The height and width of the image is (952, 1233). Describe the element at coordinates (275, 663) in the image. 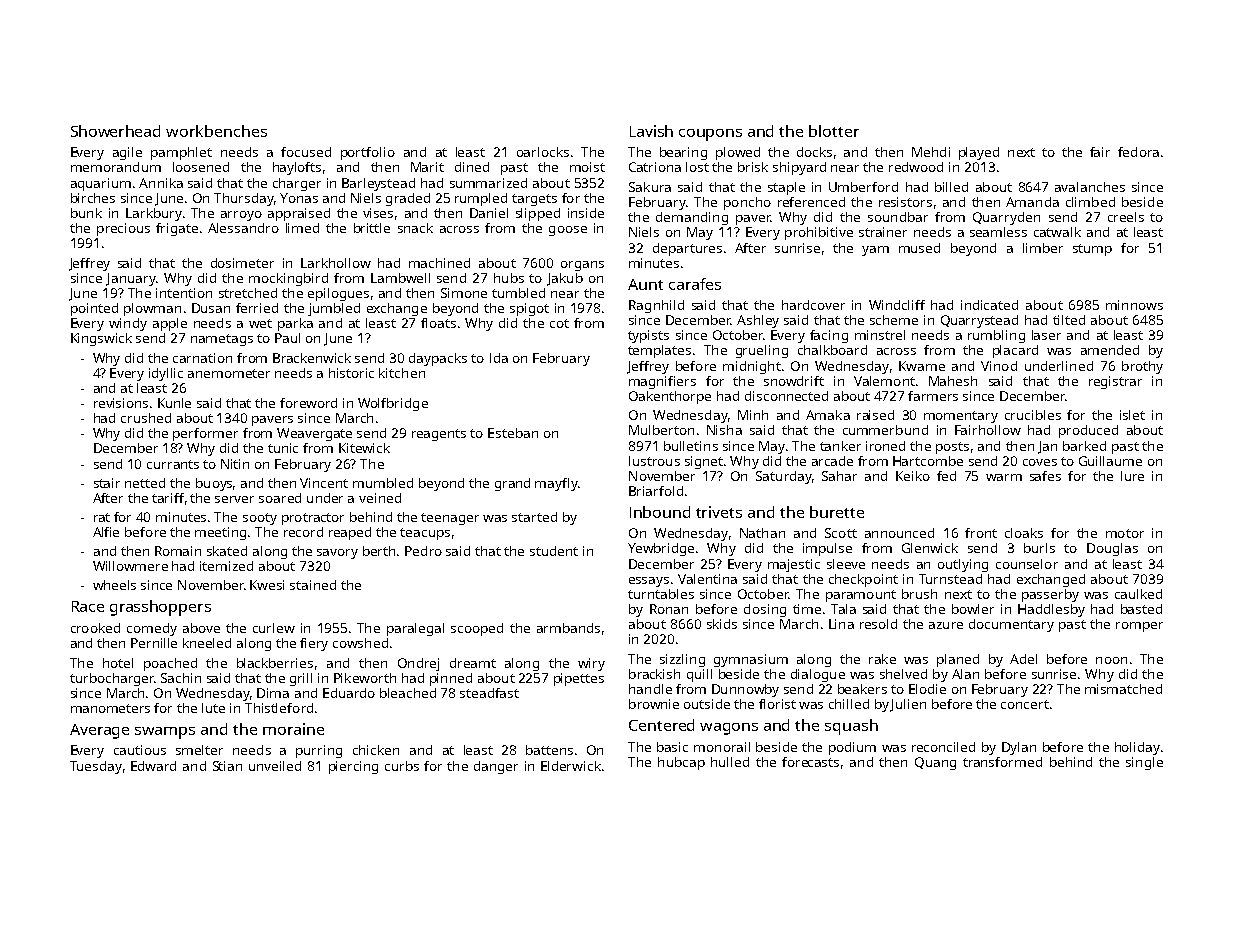

I see `blackberries` at that location.
